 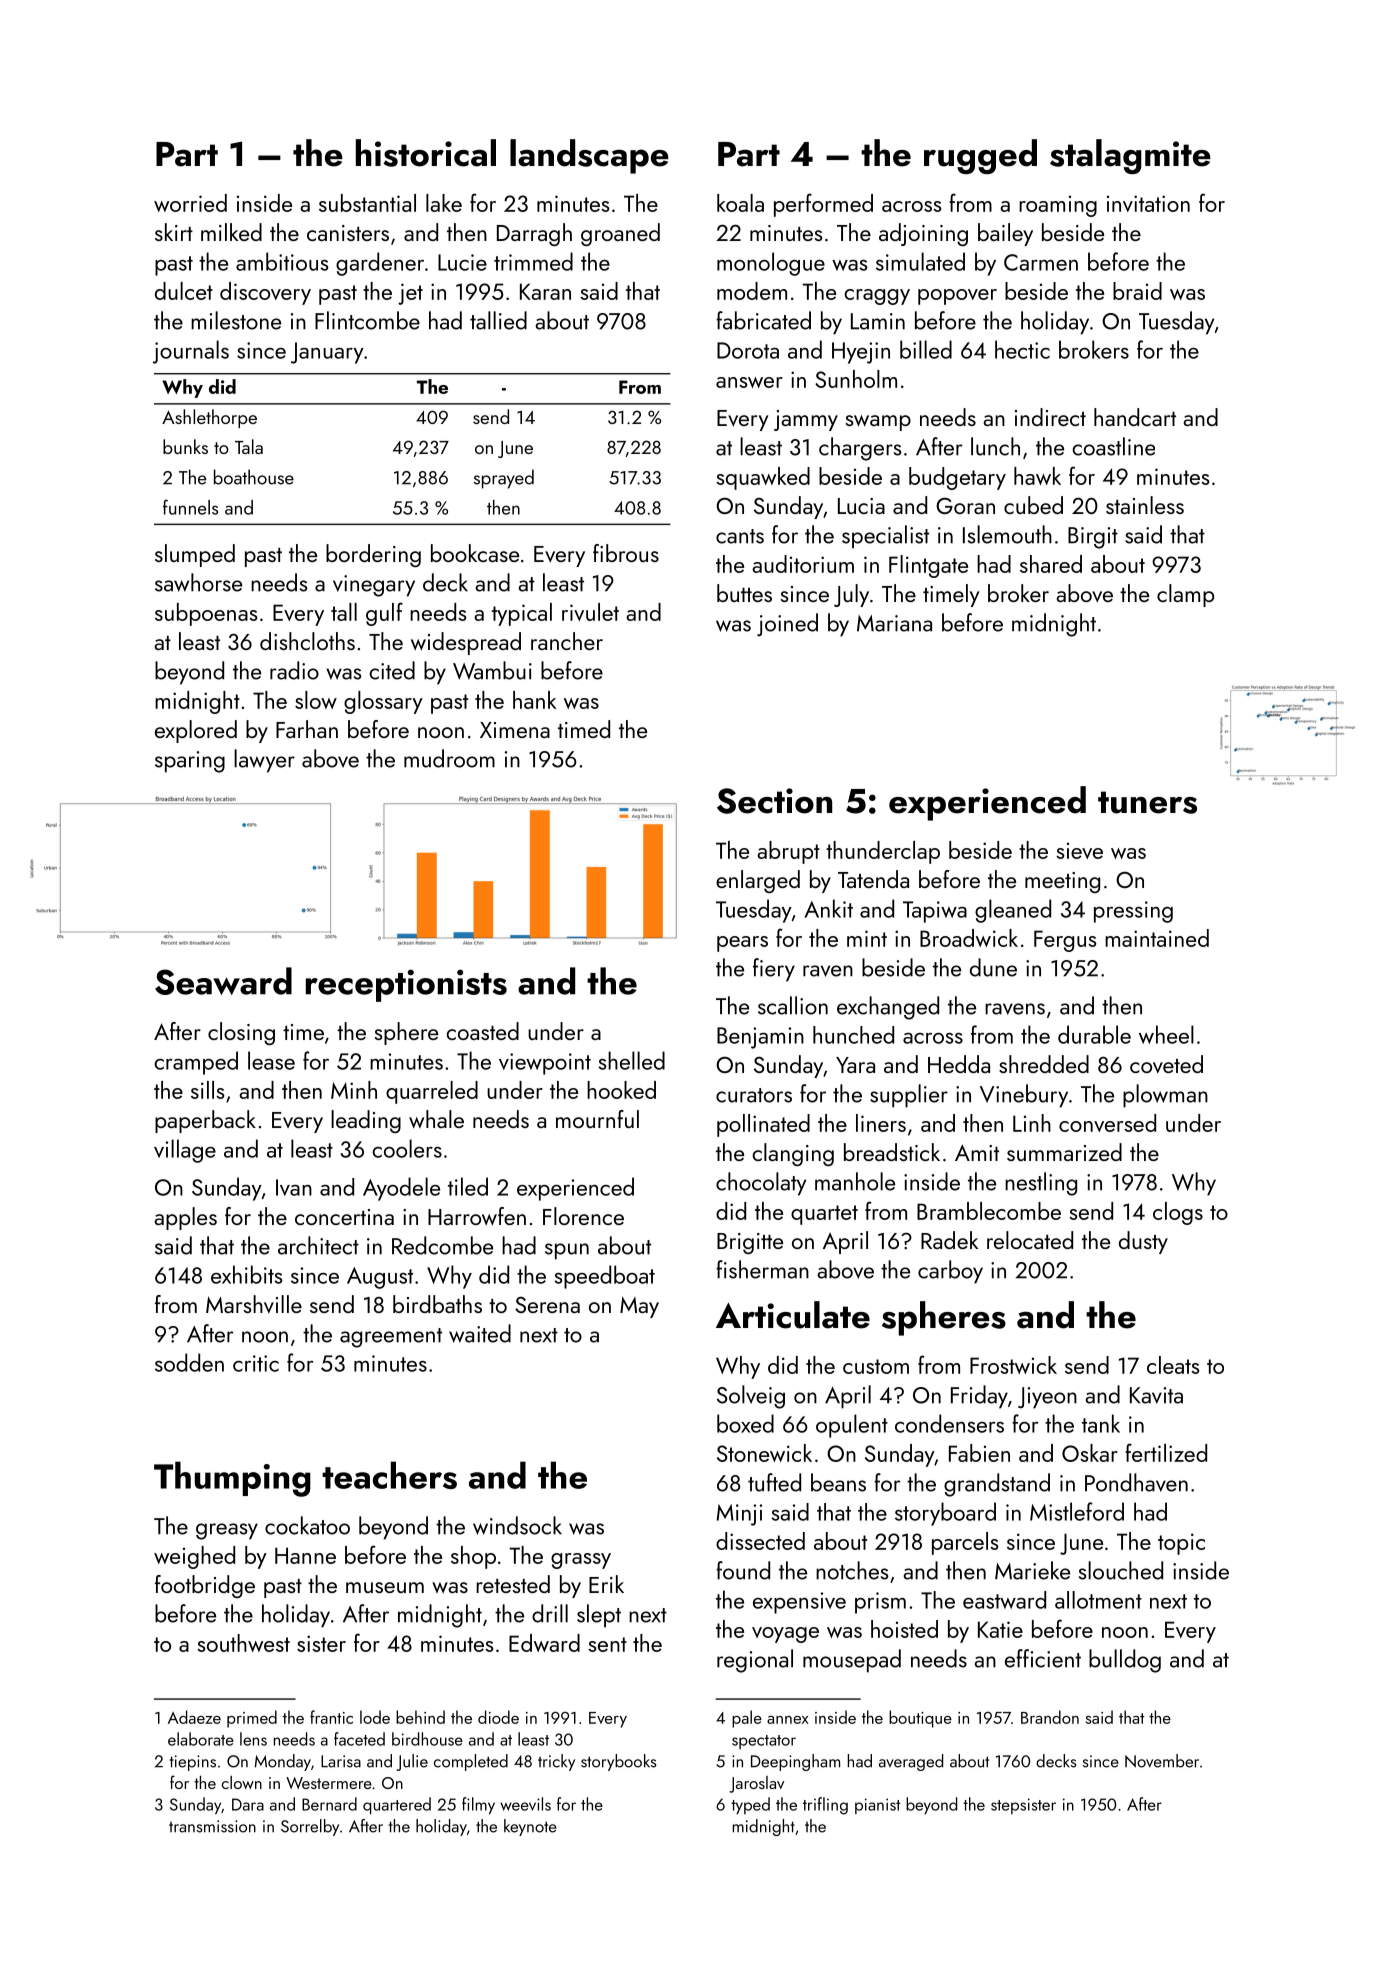 I want to click on hawk, so click(x=1037, y=476).
